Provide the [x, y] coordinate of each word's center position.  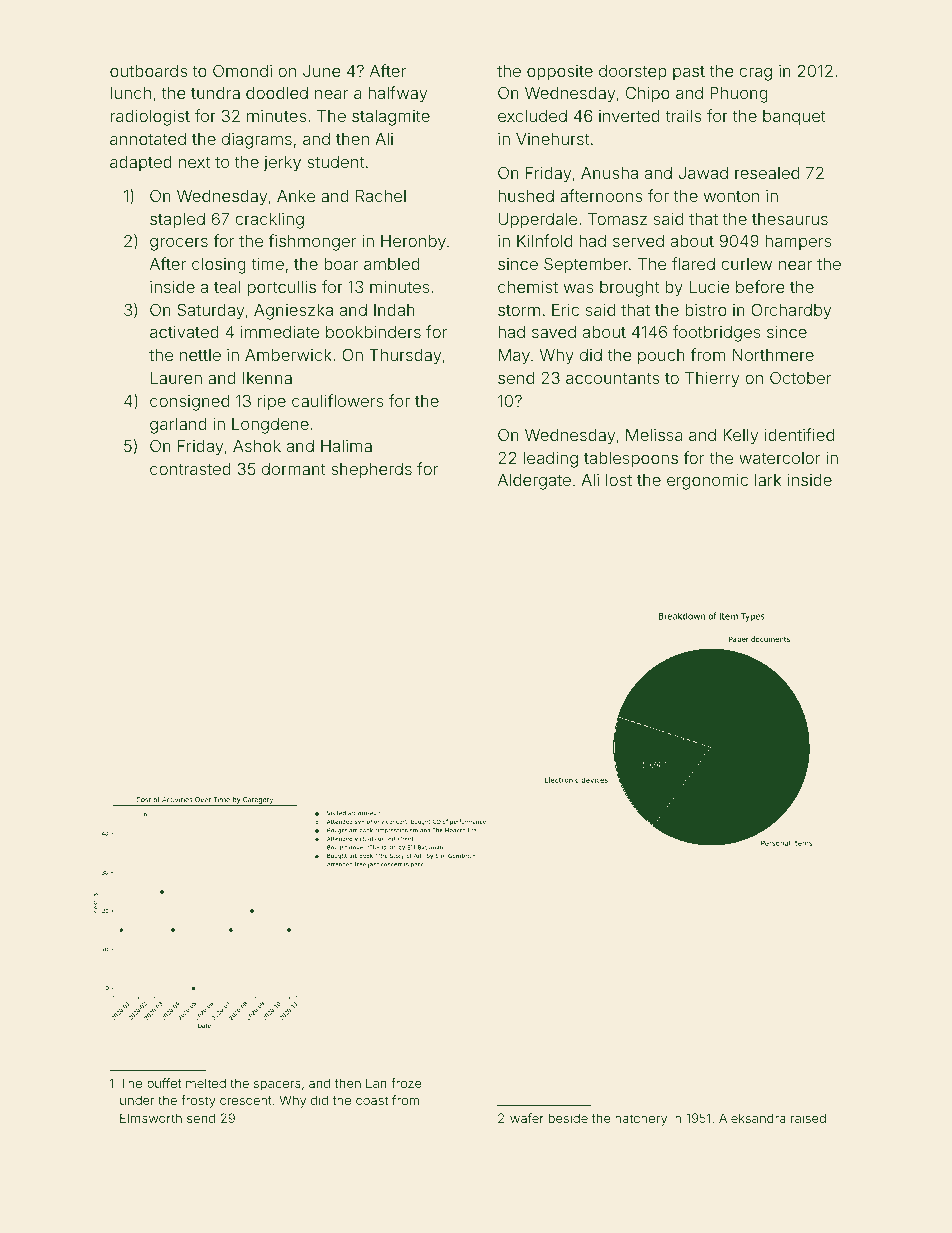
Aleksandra [752, 1118]
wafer [527, 1118]
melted [206, 1083]
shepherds [371, 471]
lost [619, 480]
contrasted [190, 469]
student [336, 162]
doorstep [633, 73]
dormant [294, 469]
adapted [141, 164]
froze [406, 1083]
